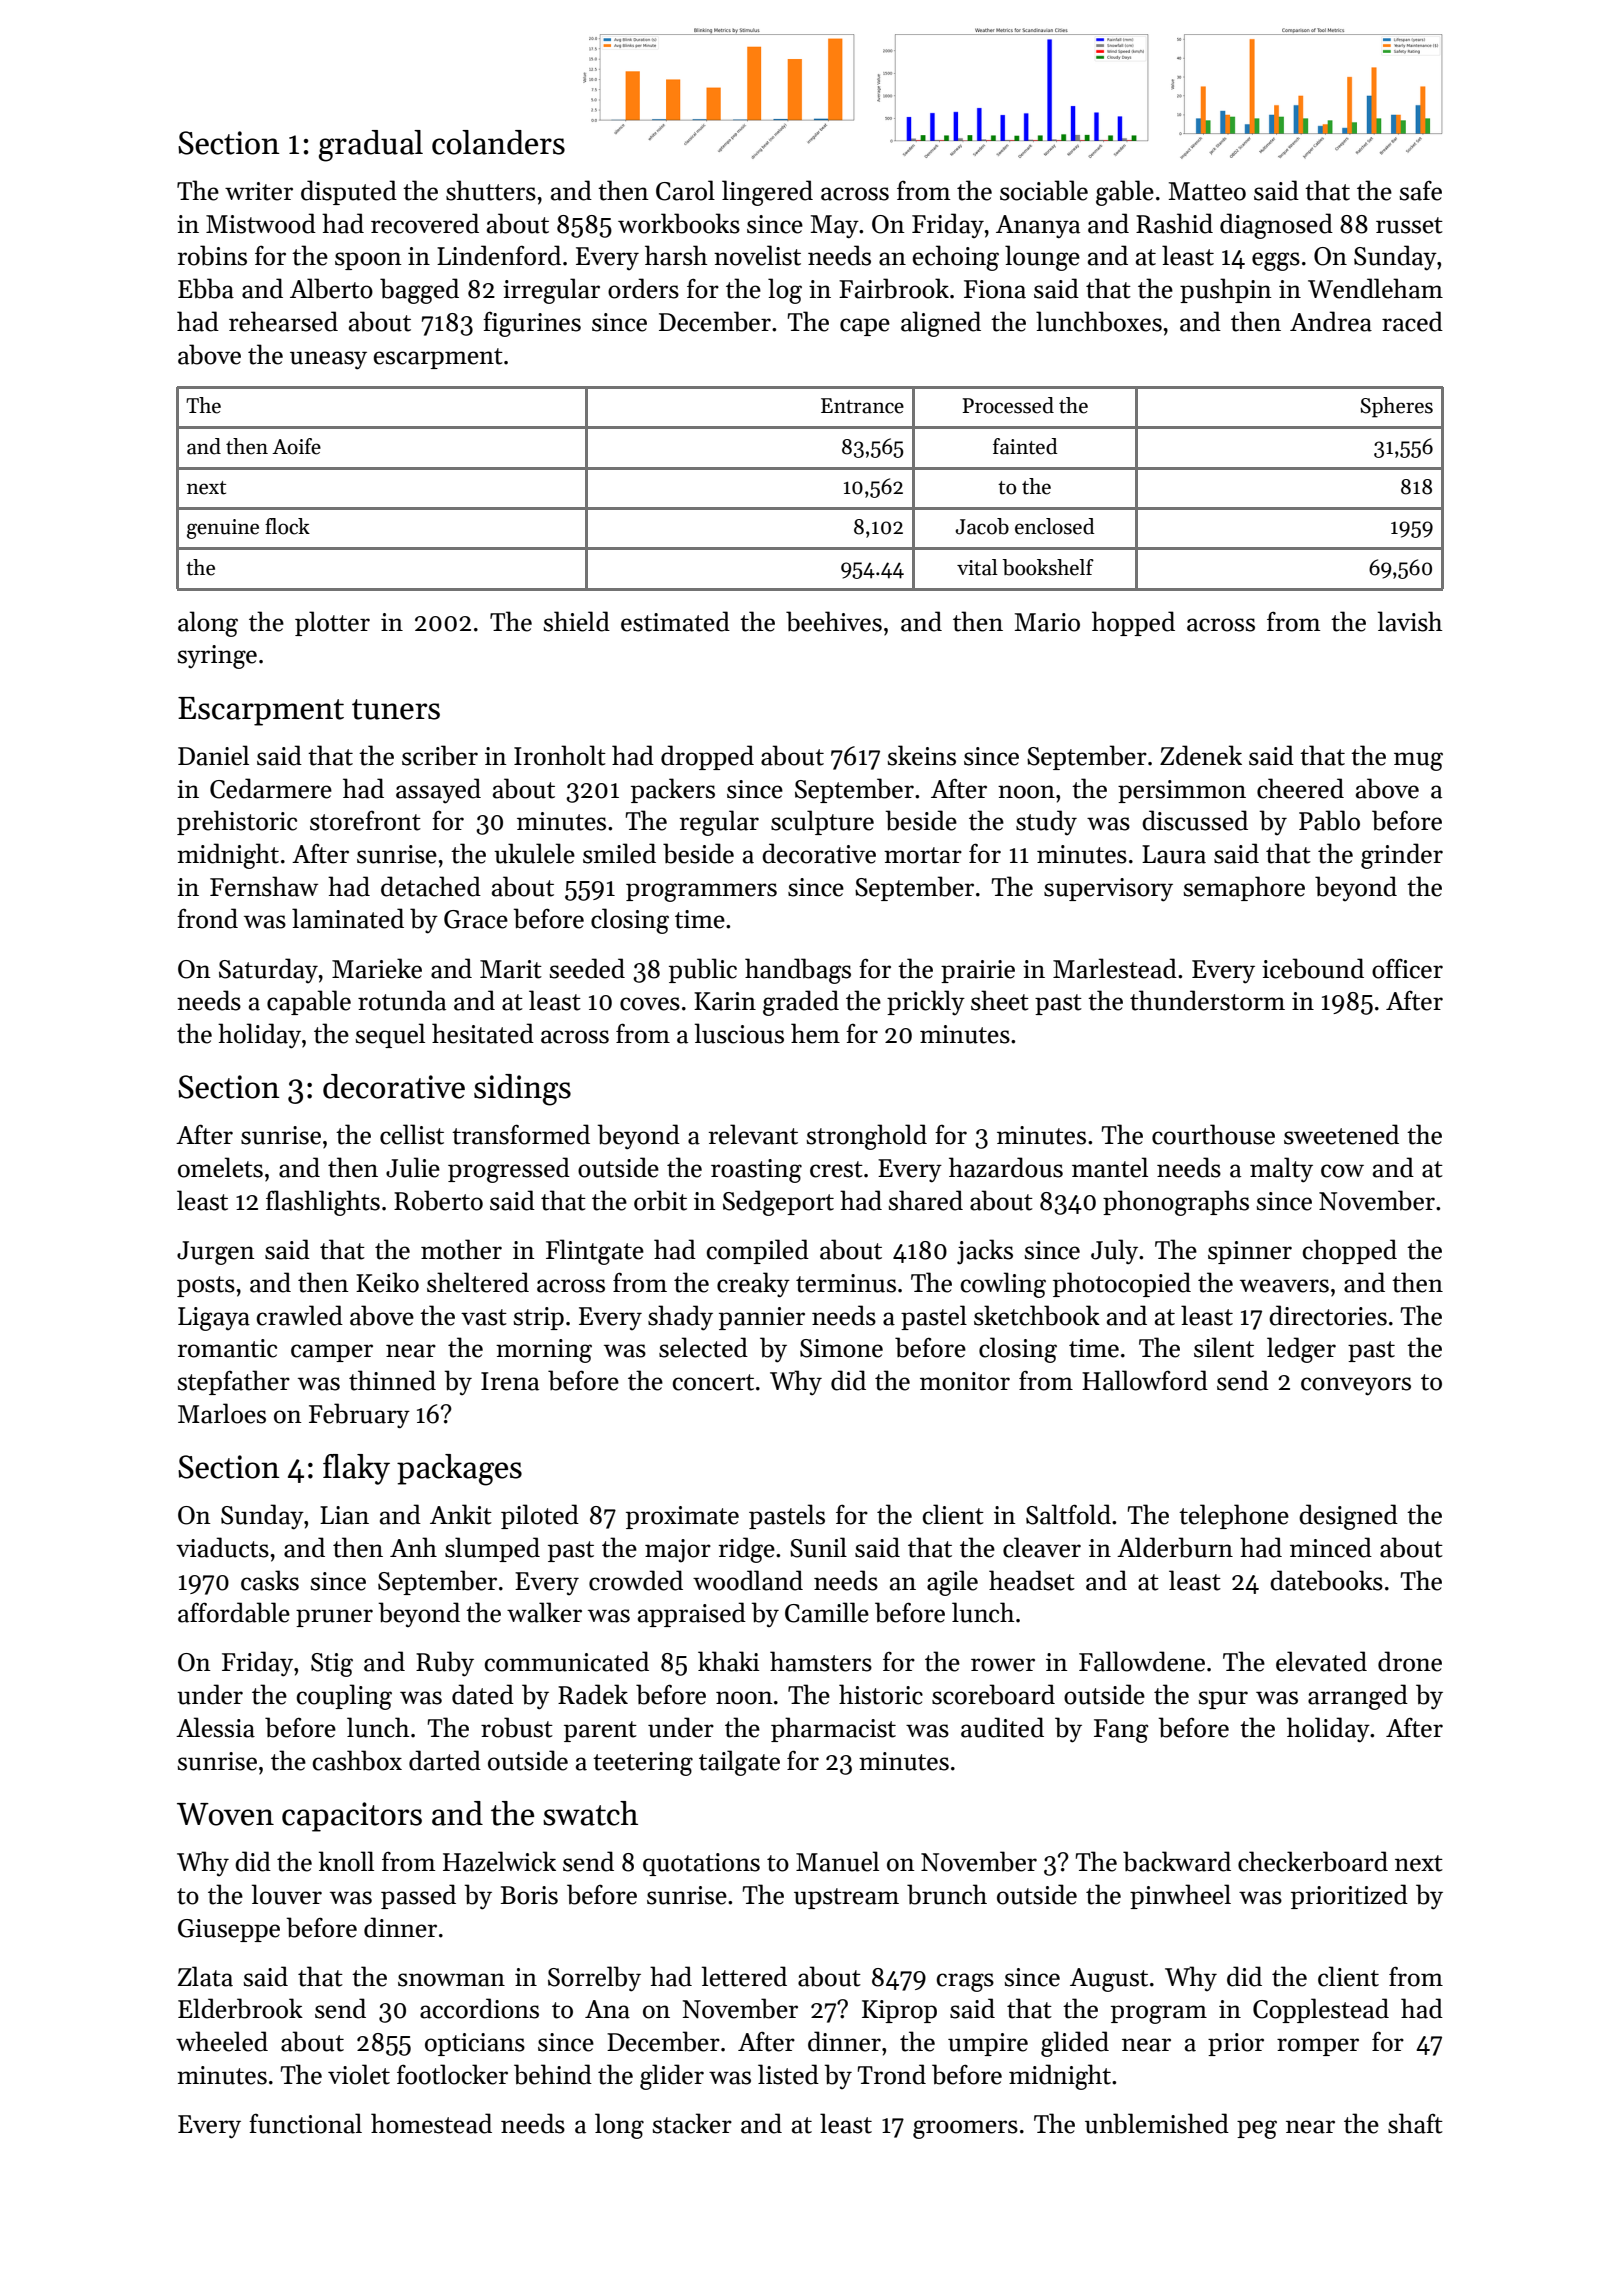 Image resolution: width=1620 pixels, height=2292 pixels. I want to click on sculpture, so click(822, 822).
